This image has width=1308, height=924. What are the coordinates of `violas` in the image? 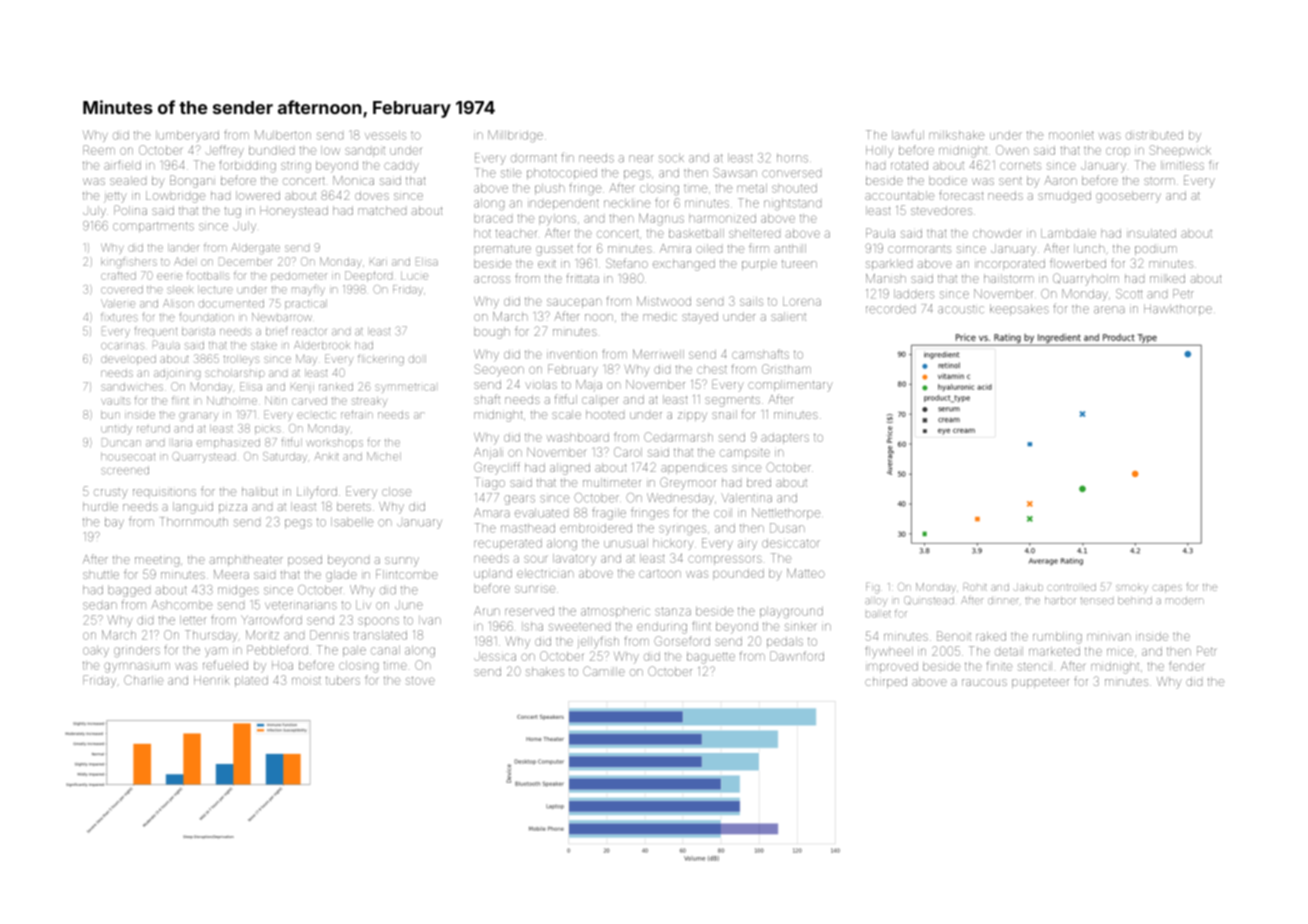 It's located at (541, 384).
